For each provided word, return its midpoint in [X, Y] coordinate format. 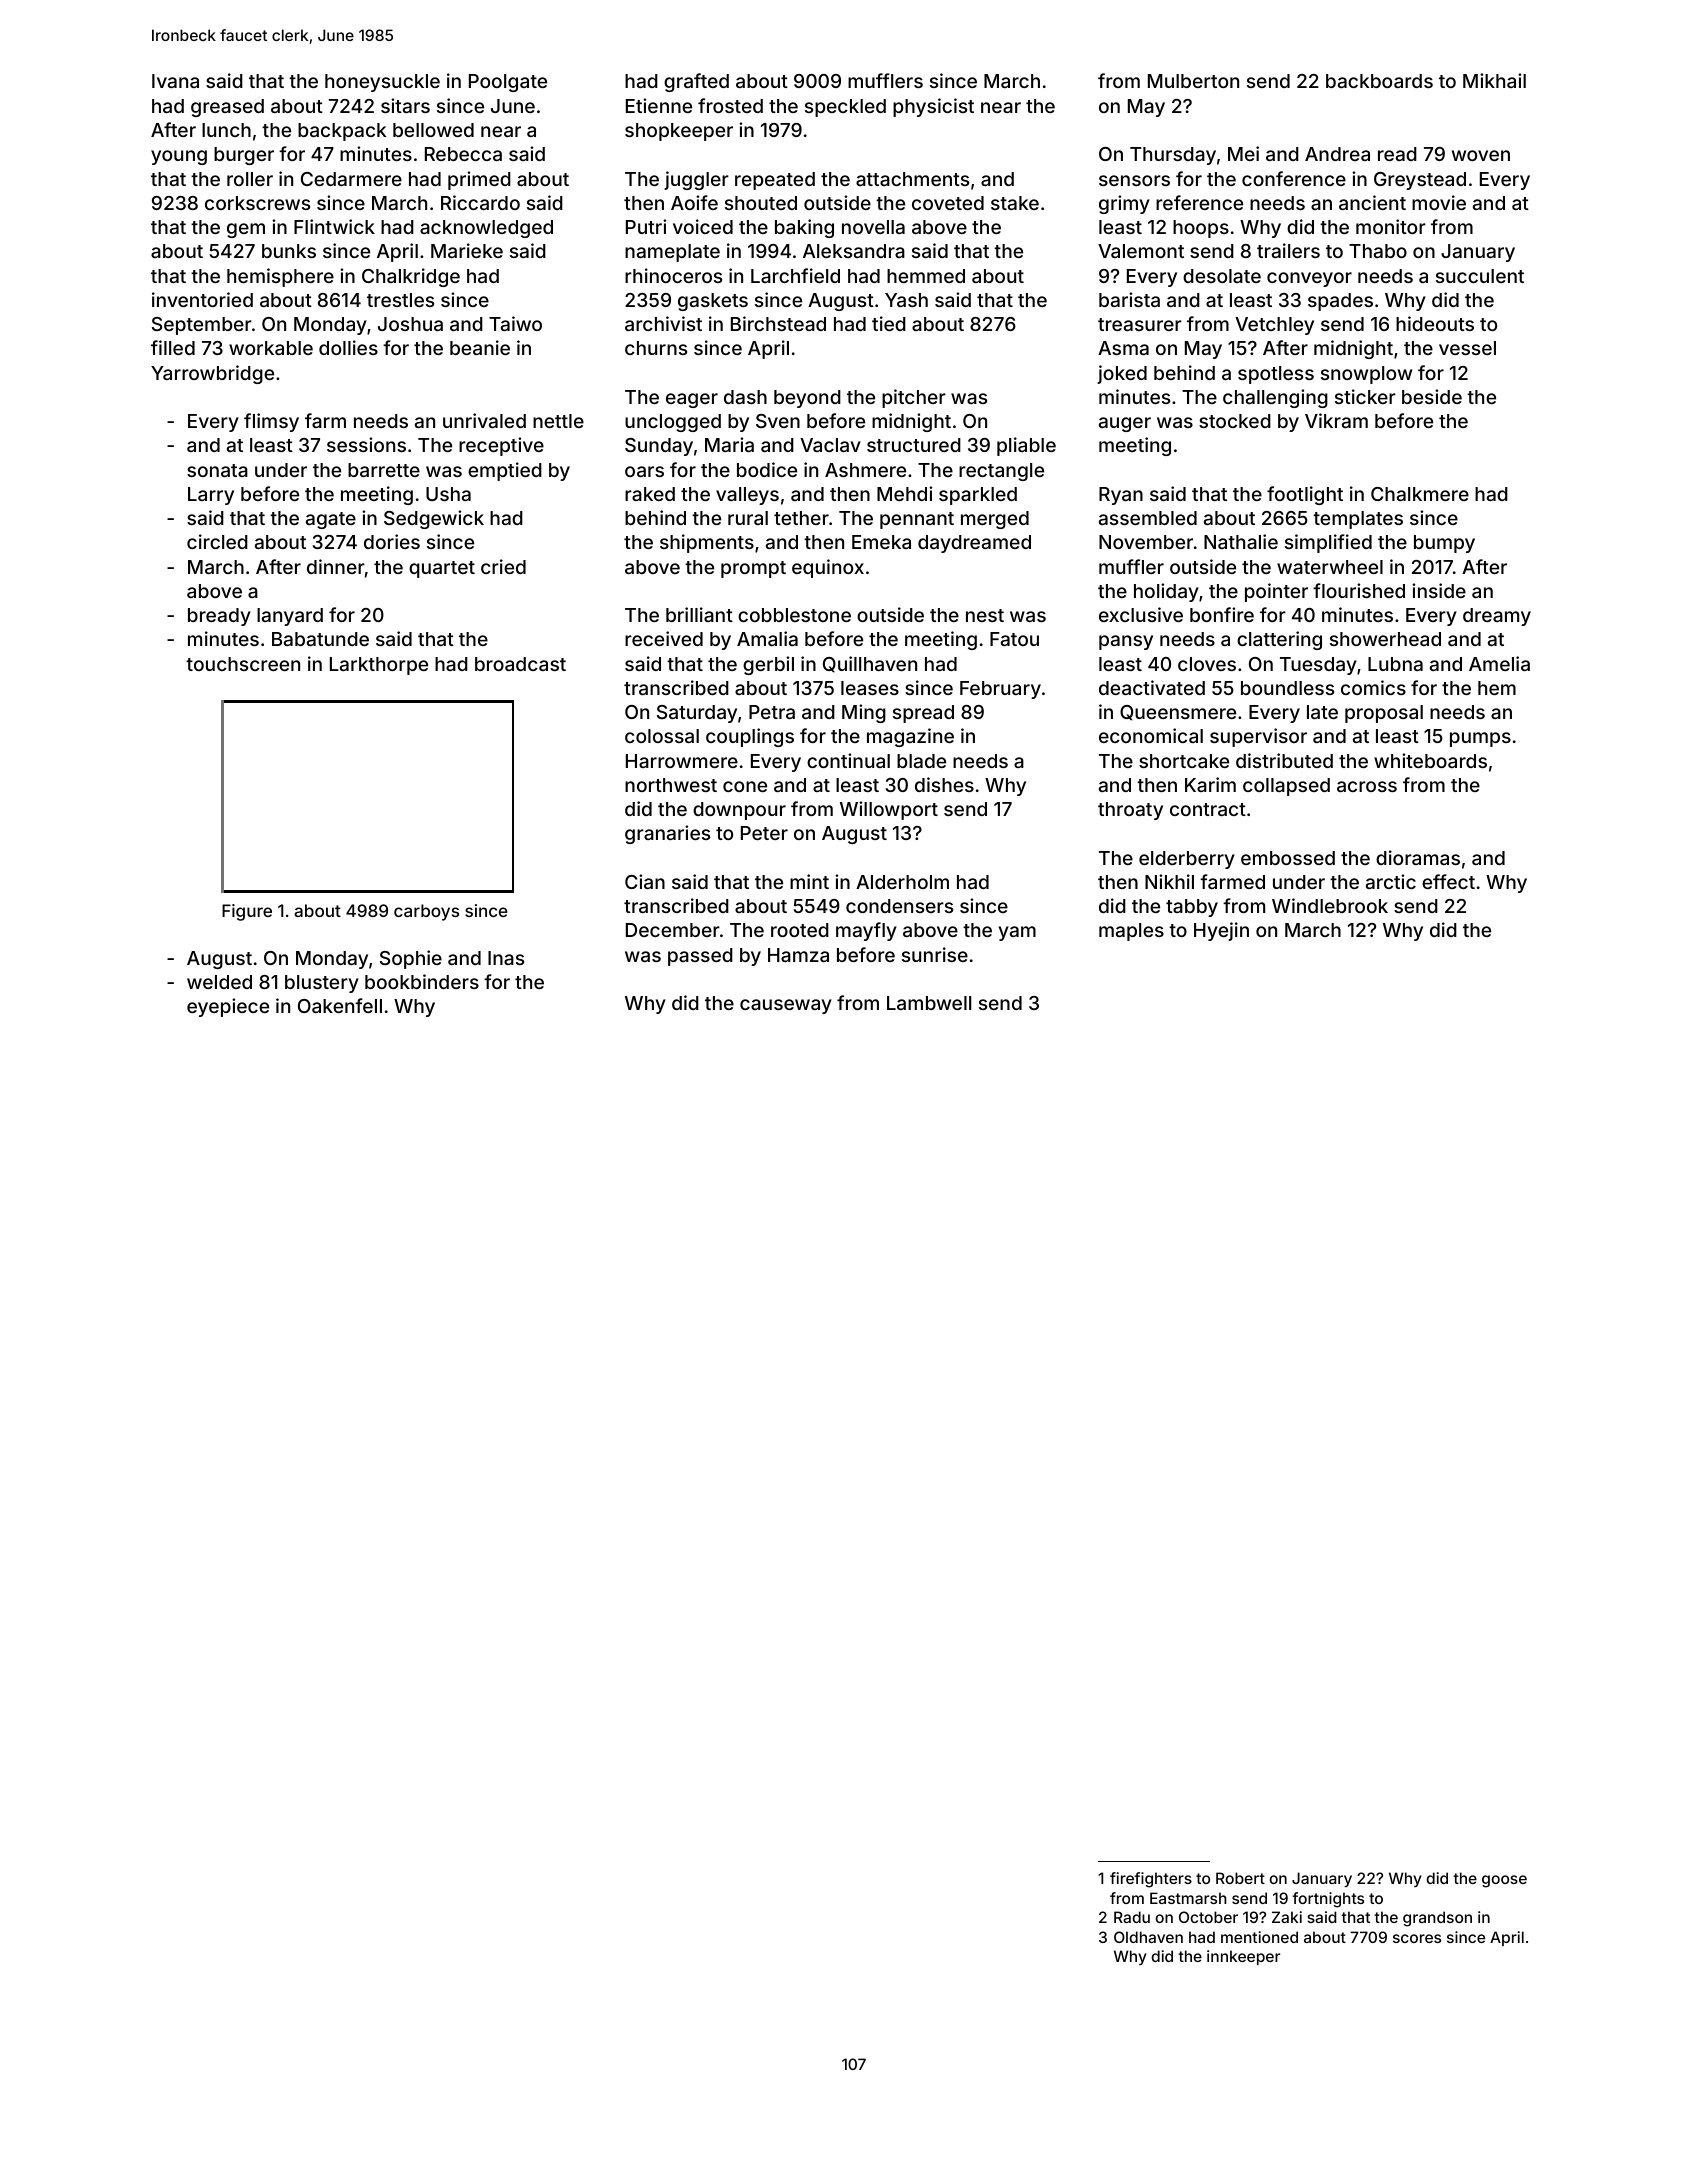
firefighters [1151, 1880]
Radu [1132, 1917]
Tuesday [1318, 666]
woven [1481, 155]
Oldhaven [1148, 1937]
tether [801, 518]
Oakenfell [340, 1005]
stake [1015, 203]
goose [1504, 1881]
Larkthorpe [379, 666]
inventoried [202, 299]
